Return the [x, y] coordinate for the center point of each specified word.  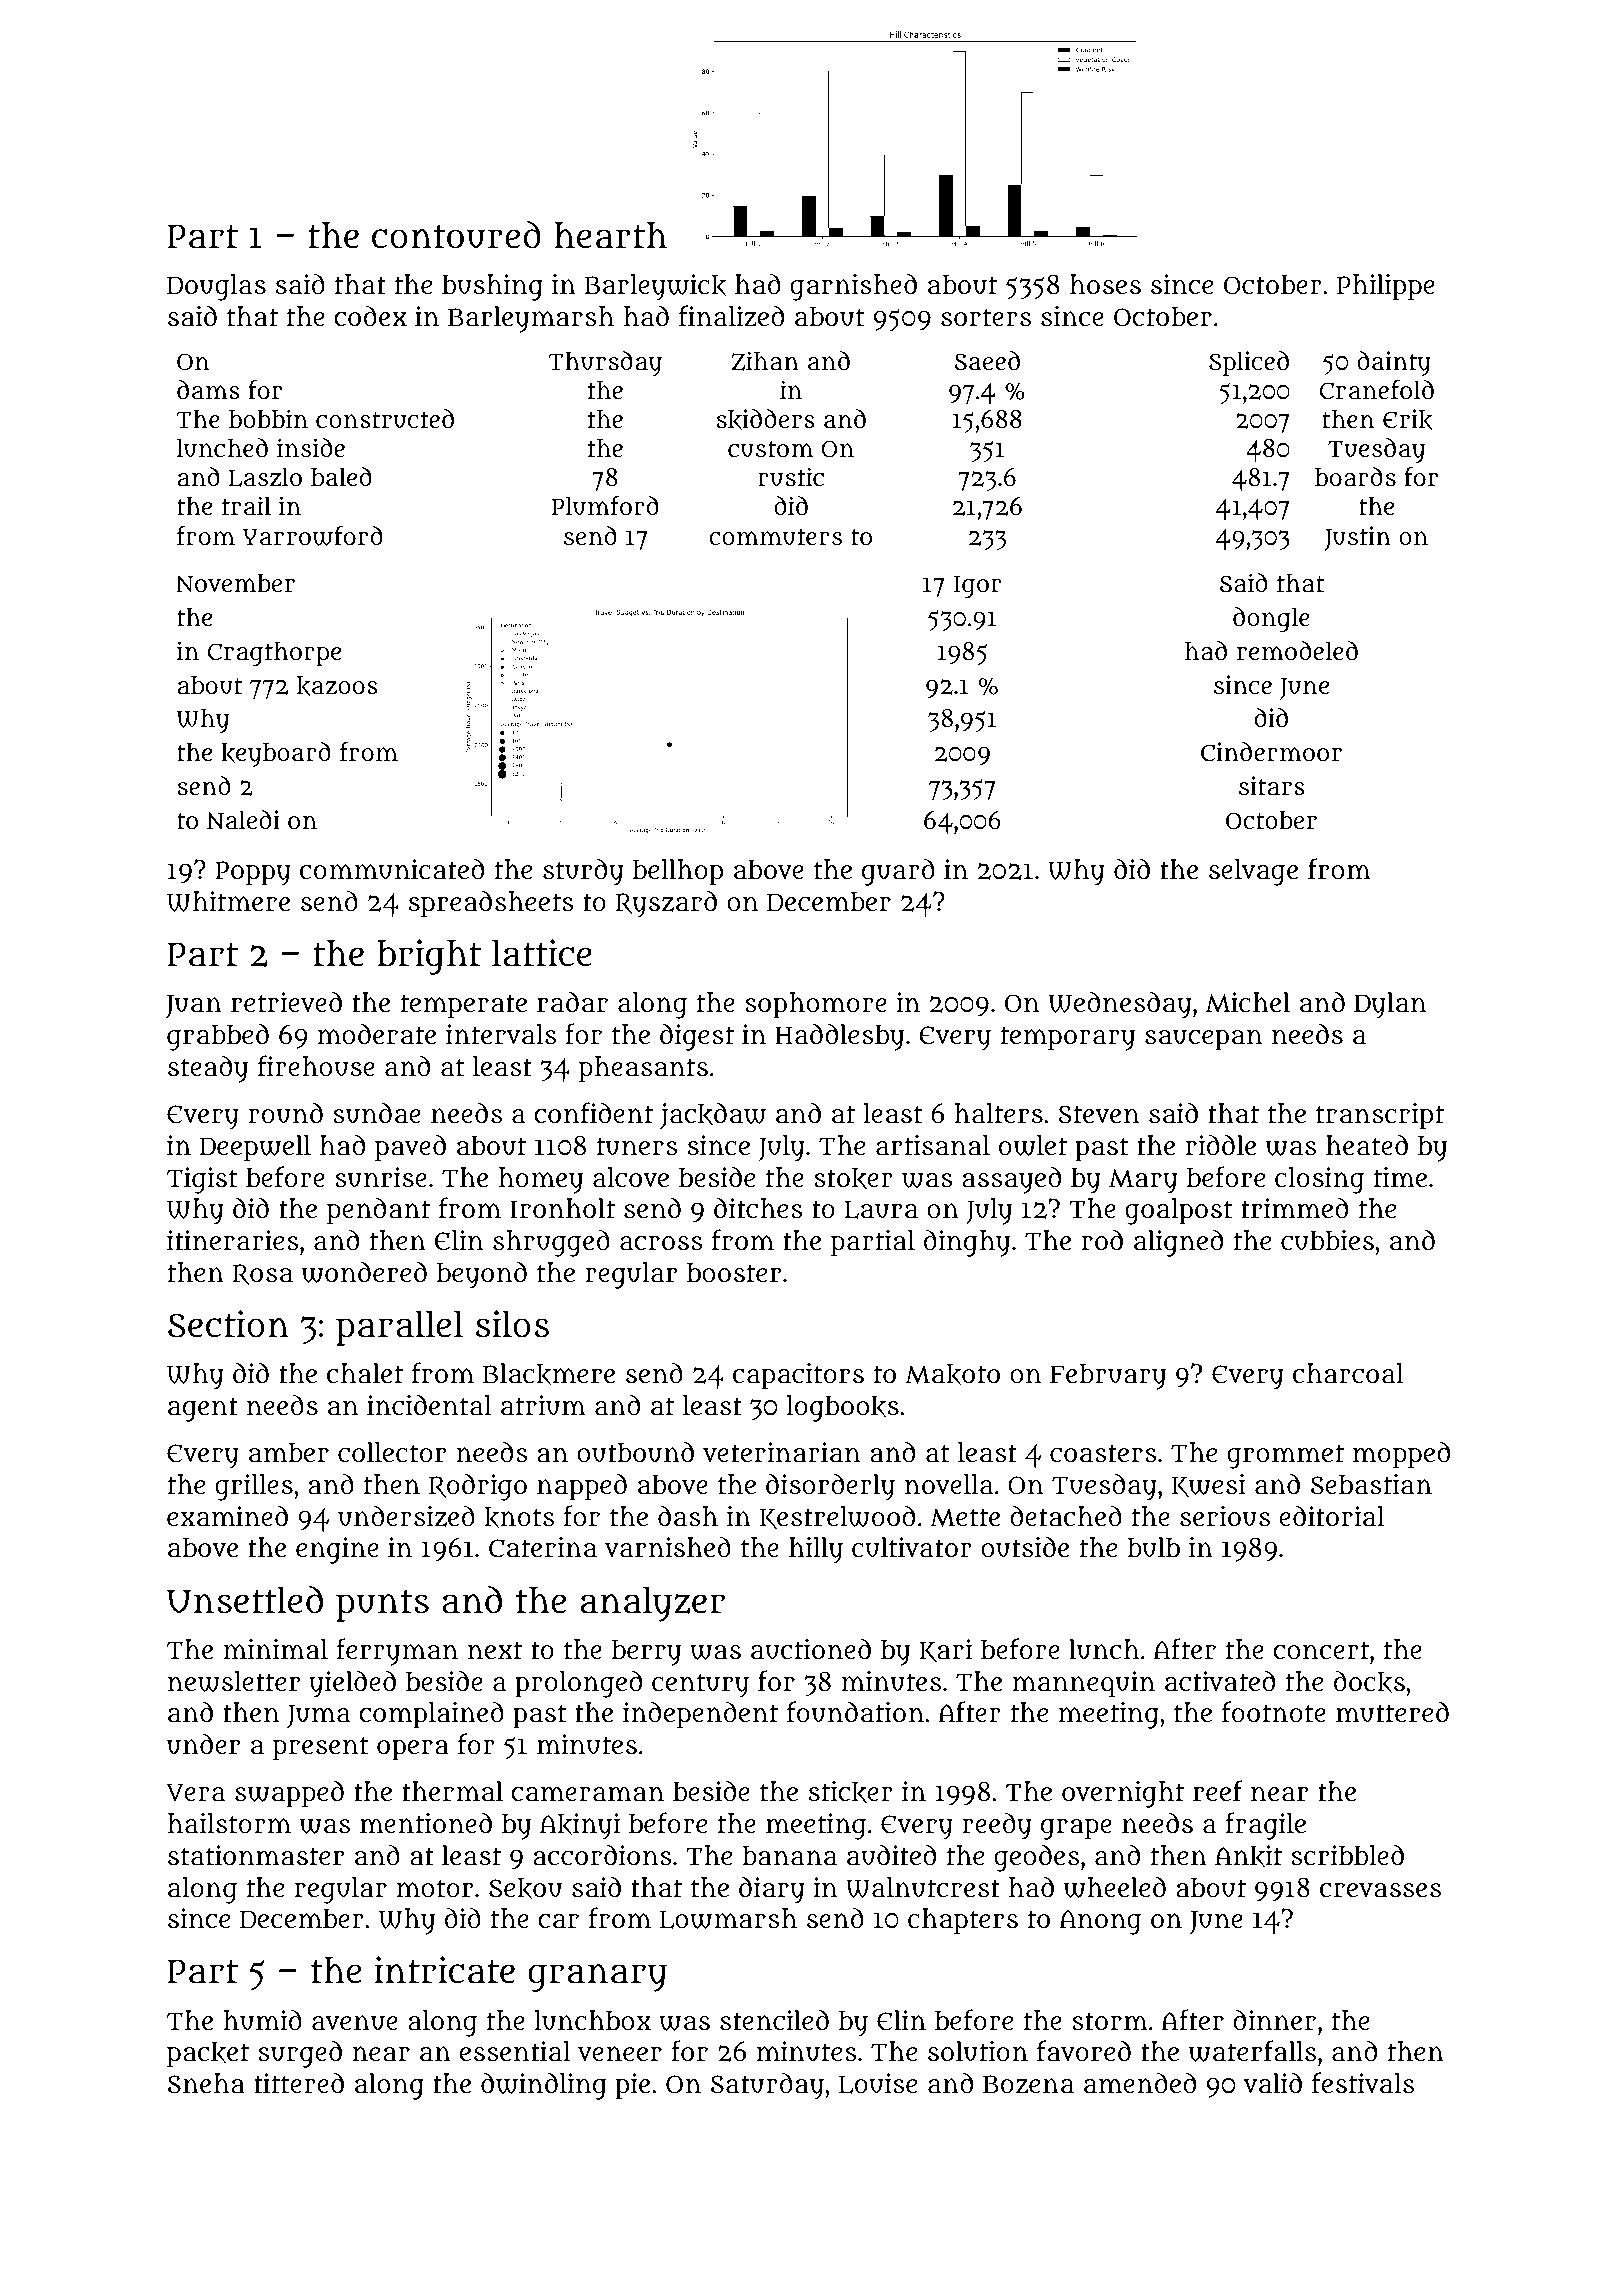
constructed [385, 419]
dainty [1394, 363]
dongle [1271, 619]
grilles [254, 1487]
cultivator [912, 1547]
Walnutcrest [923, 1887]
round [285, 1113]
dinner [1274, 2019]
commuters [775, 537]
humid [262, 2020]
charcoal [1348, 1373]
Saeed [987, 361]
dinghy [967, 1243]
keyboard [276, 754]
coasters [1103, 1453]
